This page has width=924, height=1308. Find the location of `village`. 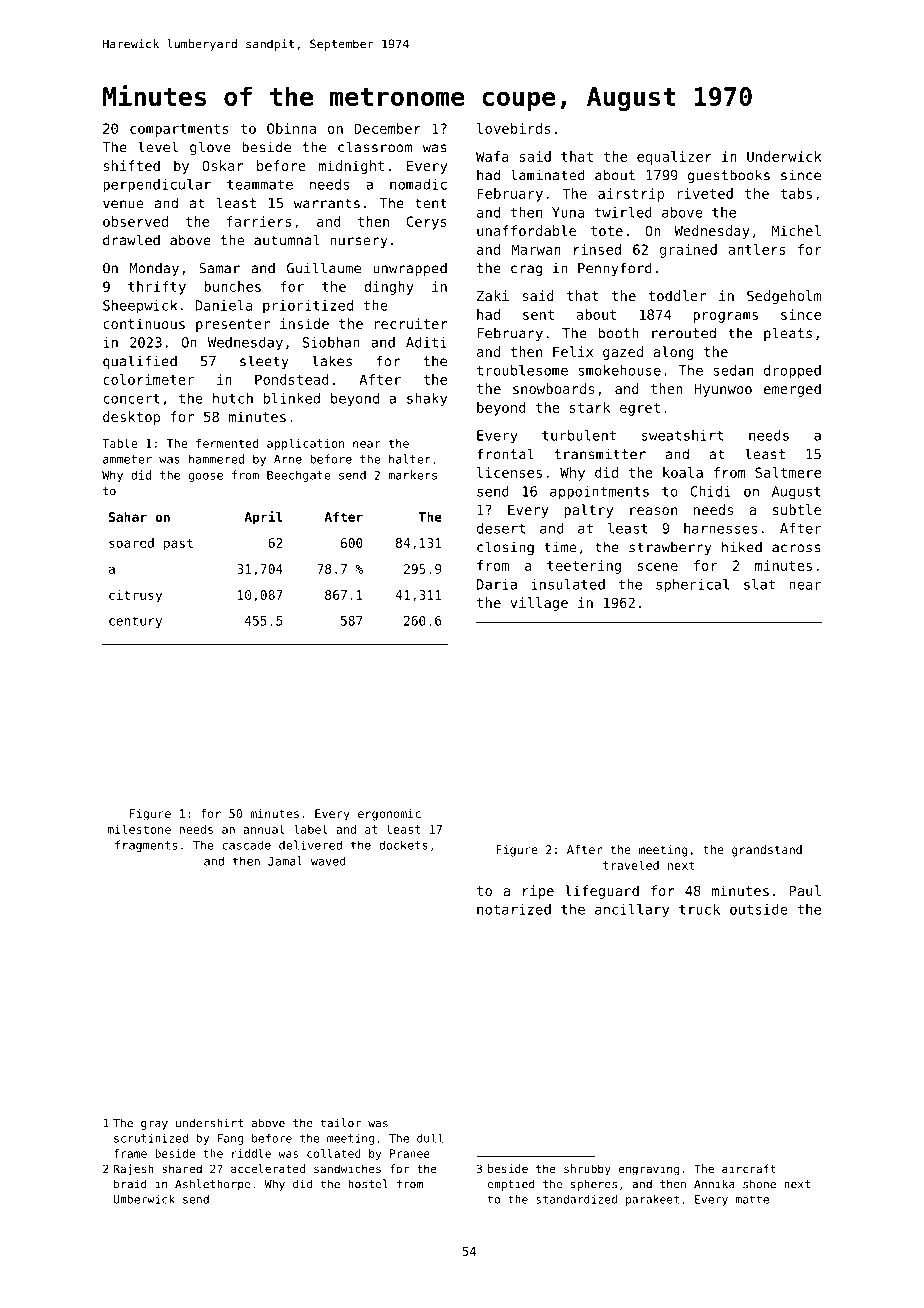

village is located at coordinates (539, 604).
